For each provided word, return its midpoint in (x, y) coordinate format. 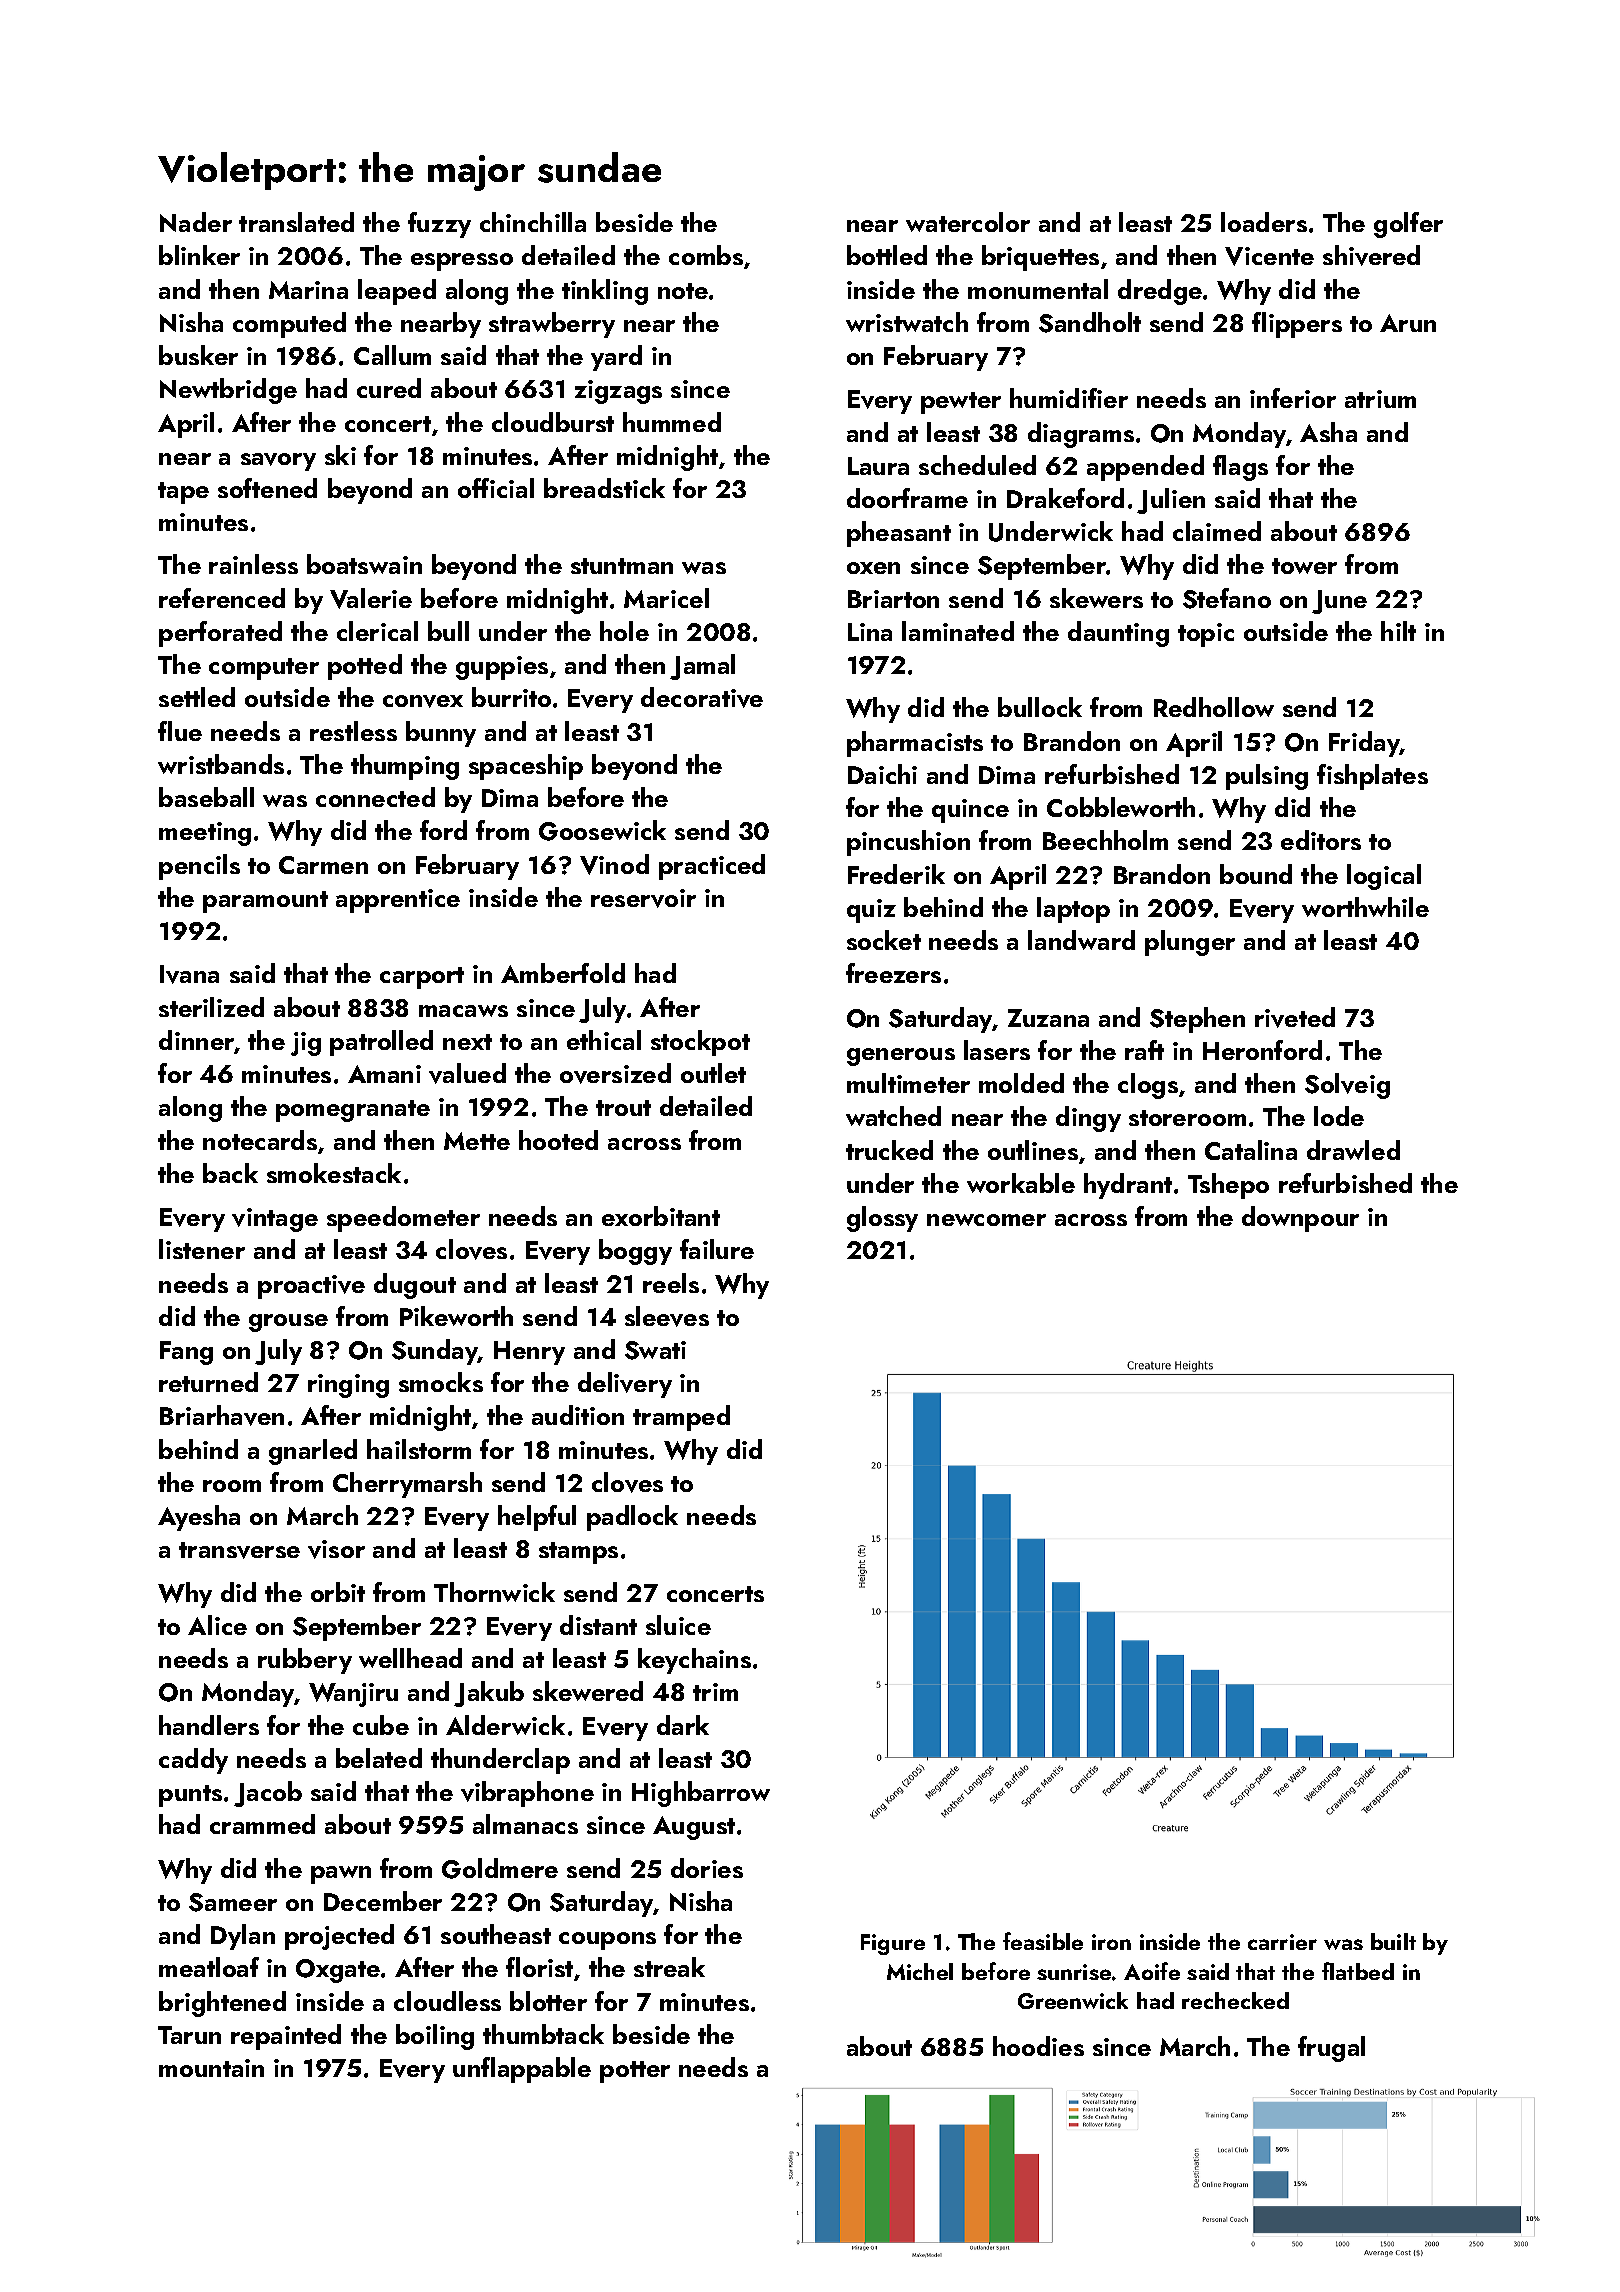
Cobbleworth (1121, 807)
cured (389, 388)
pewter (961, 403)
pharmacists (915, 744)
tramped (681, 1418)
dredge (1160, 292)
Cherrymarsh (407, 1485)
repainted (286, 2037)
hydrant (1128, 1186)
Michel (920, 1971)
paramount (265, 902)
